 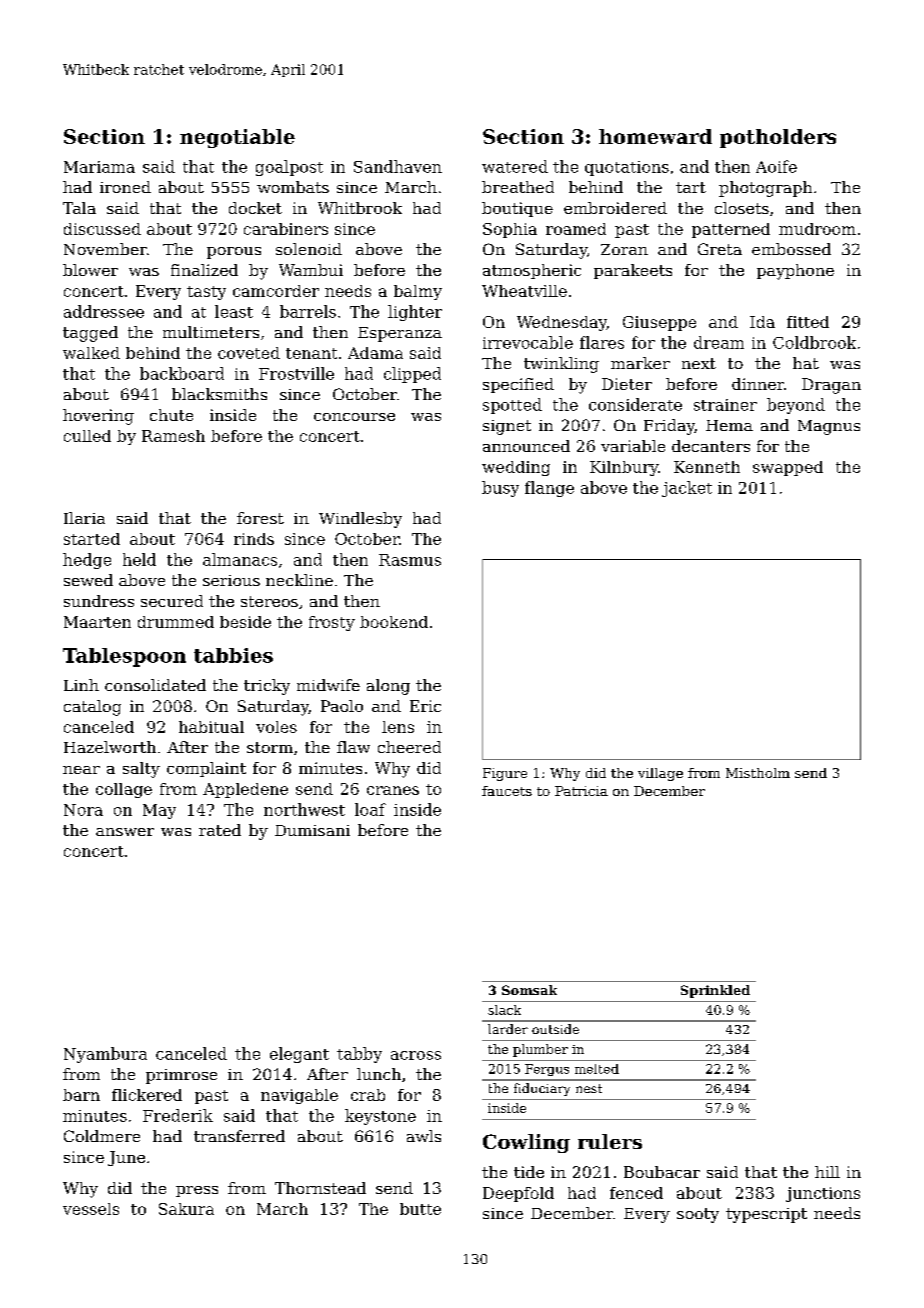 I want to click on along, so click(x=388, y=687).
